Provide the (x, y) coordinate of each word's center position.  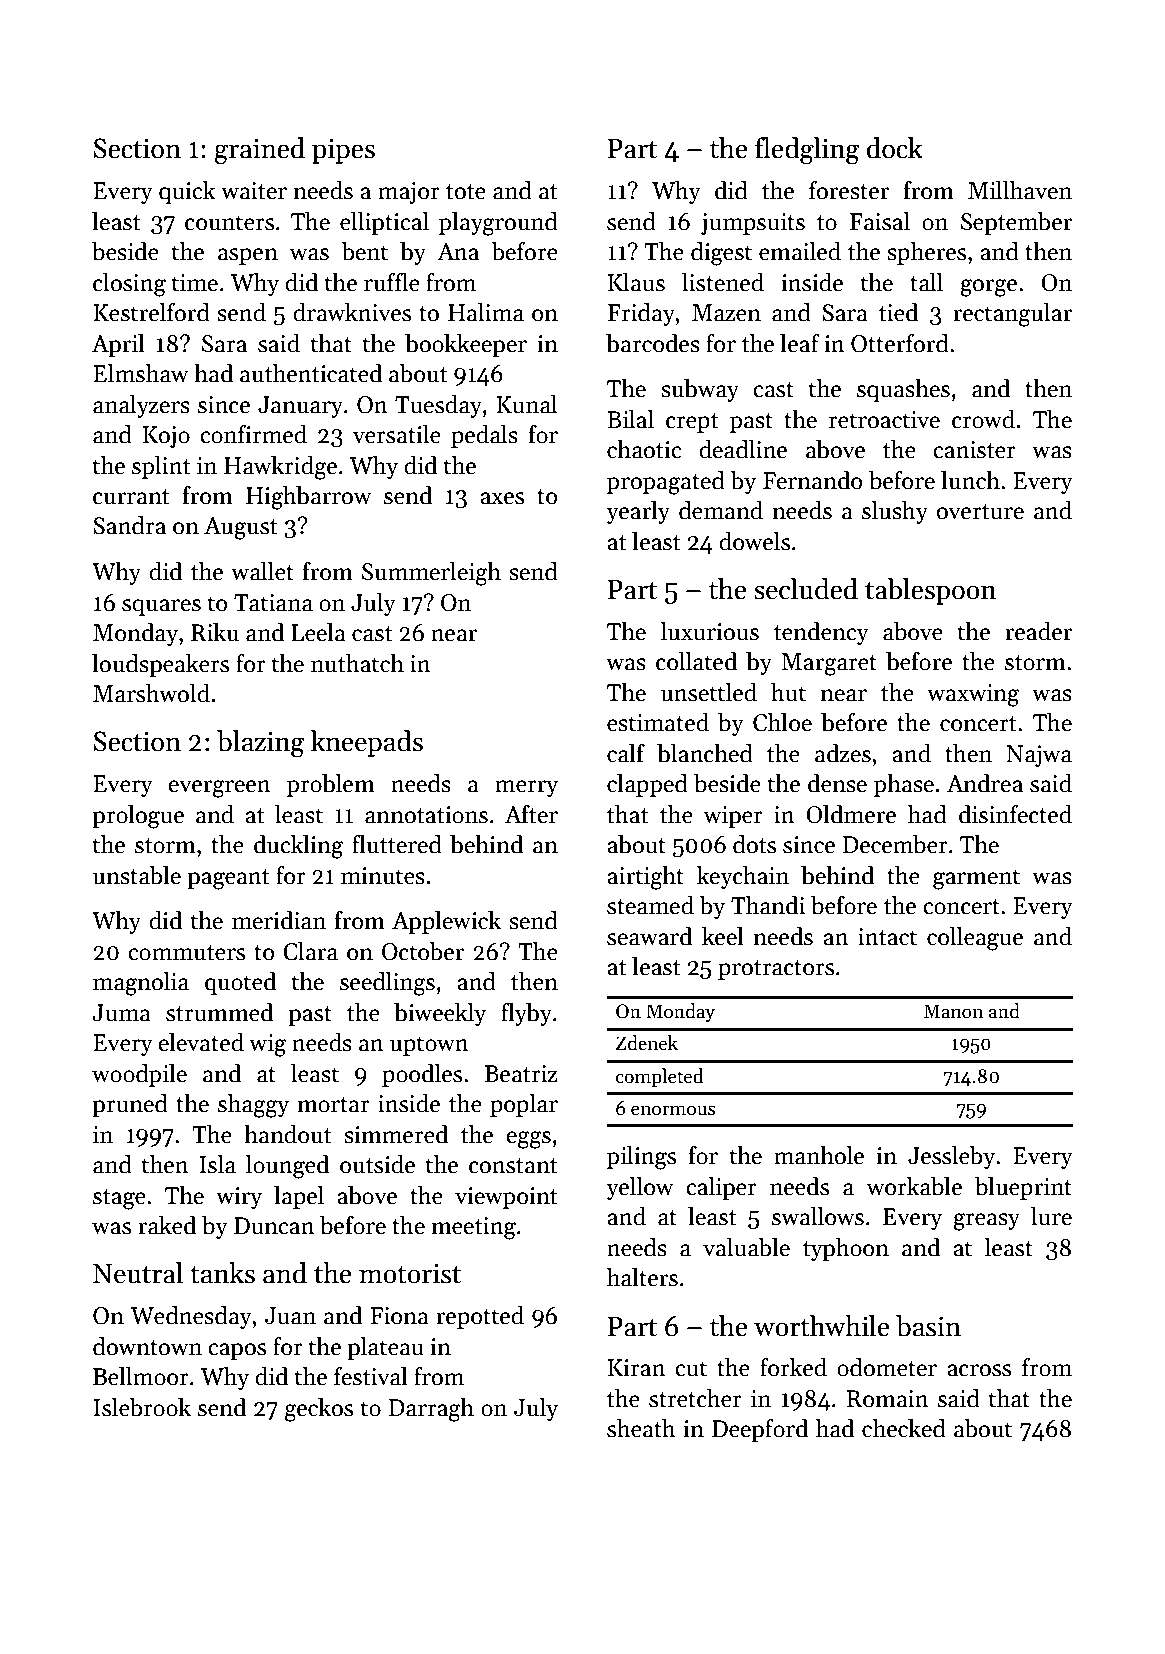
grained (259, 151)
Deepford (760, 1430)
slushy (895, 512)
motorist (410, 1273)
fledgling (807, 151)
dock (895, 148)
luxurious (709, 631)
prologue (138, 817)
